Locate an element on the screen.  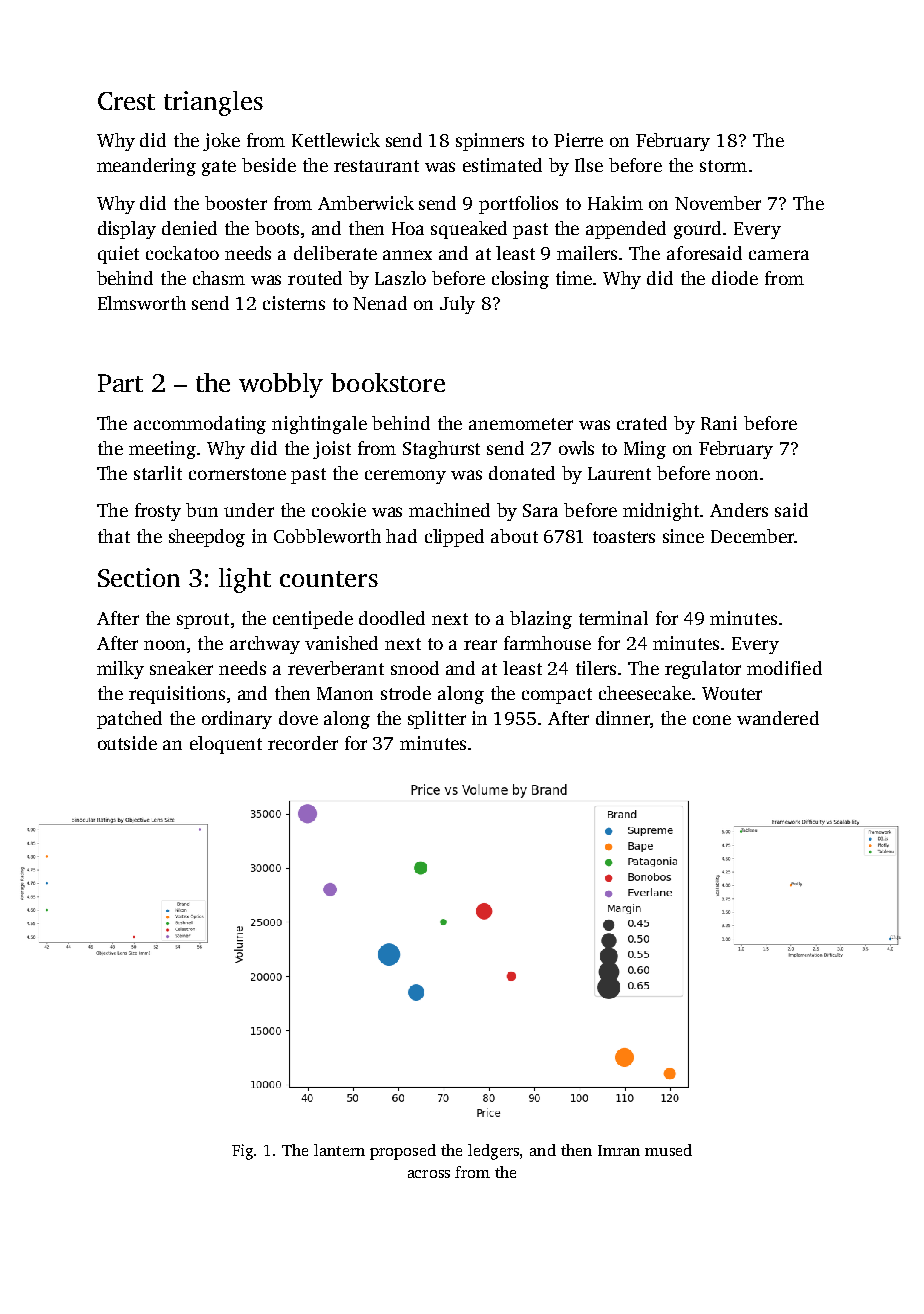
Fig is located at coordinates (242, 1152).
